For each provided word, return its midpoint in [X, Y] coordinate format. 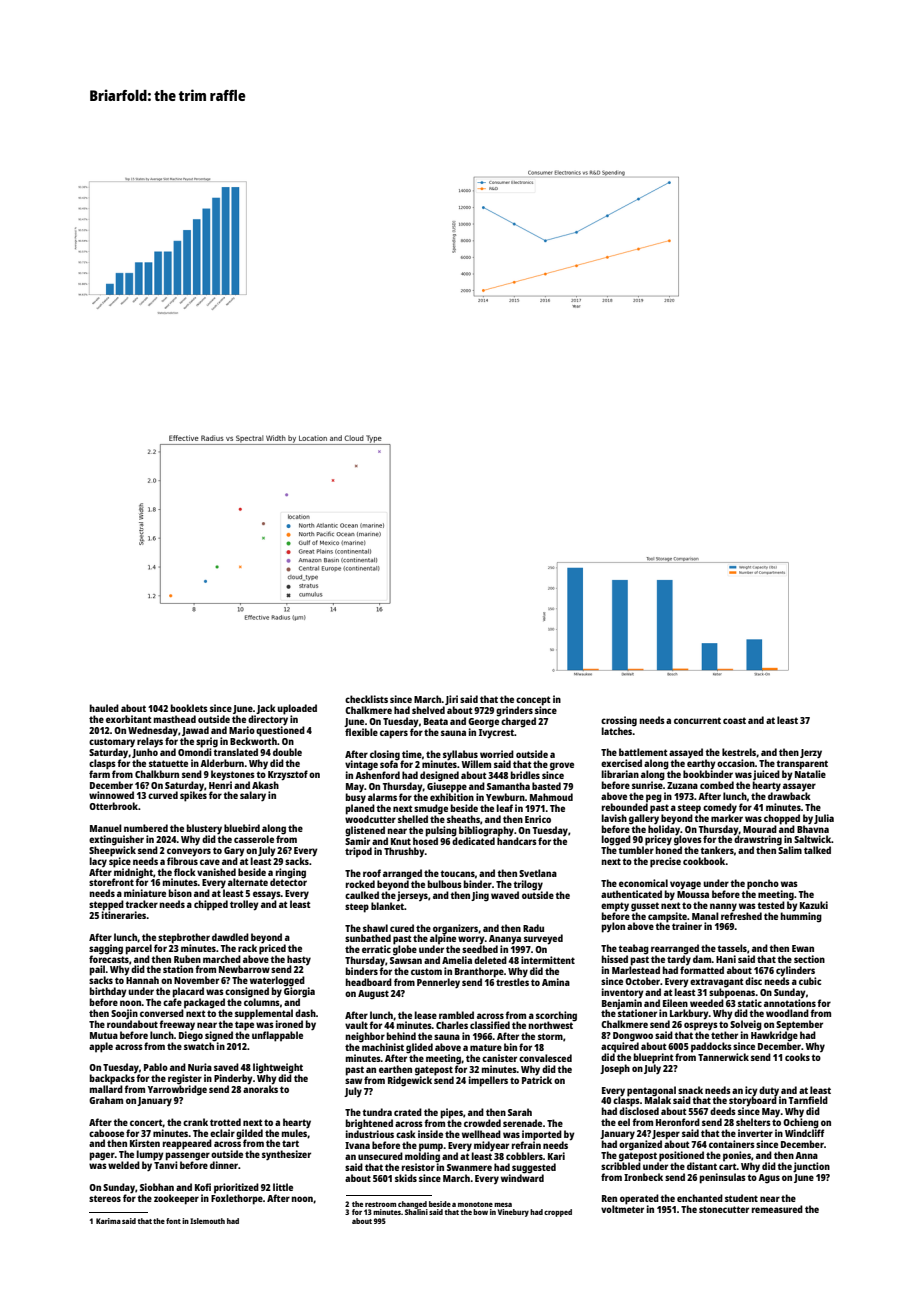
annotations [790, 1003]
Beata [436, 721]
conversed [162, 1013]
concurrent [697, 720]
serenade [522, 1123]
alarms [382, 797]
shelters [753, 1122]
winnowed [111, 795]
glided [419, 1048]
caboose [106, 1133]
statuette [168, 763]
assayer [799, 787]
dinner [224, 1165]
